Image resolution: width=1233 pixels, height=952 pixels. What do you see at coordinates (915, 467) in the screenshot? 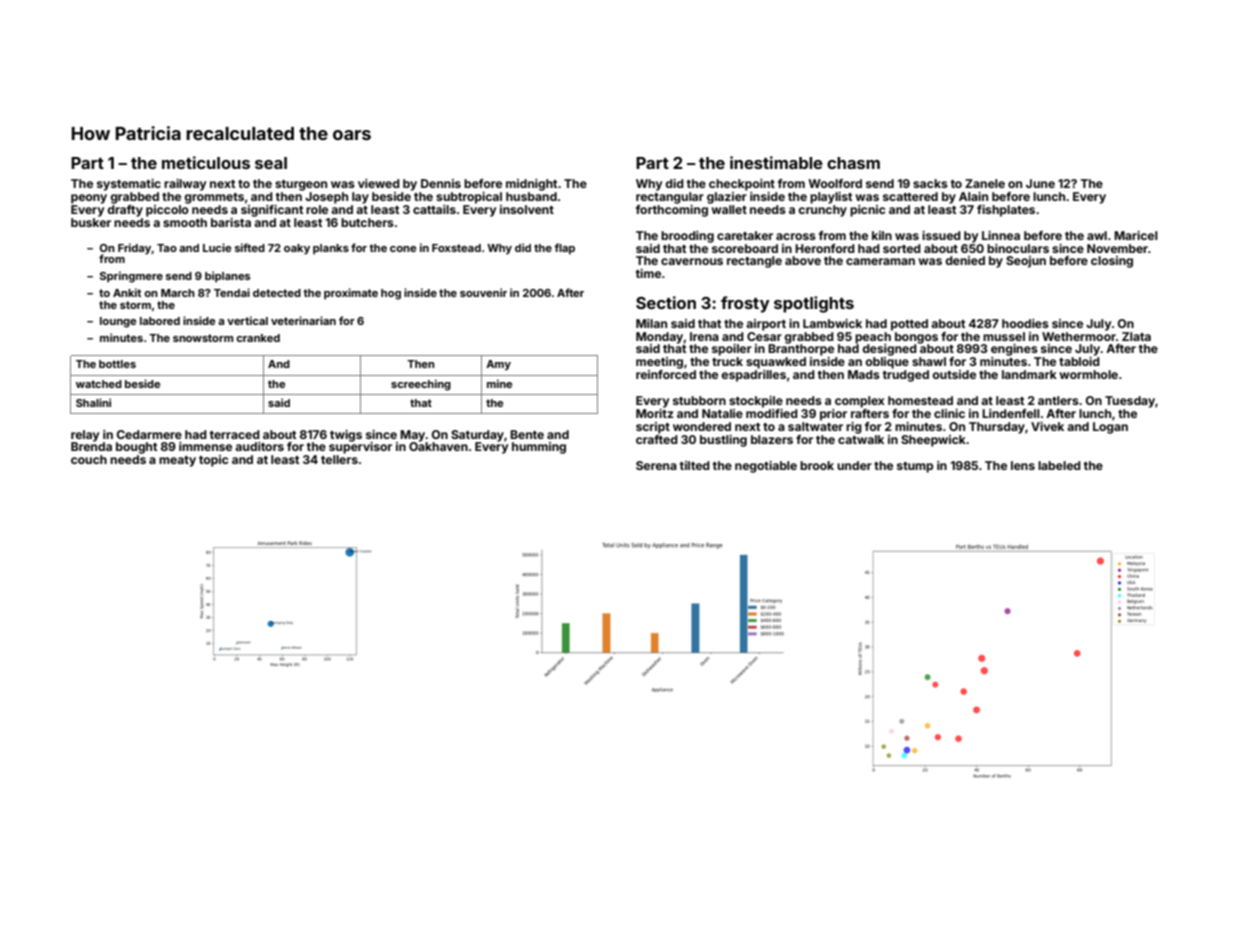
I see `stump` at bounding box center [915, 467].
